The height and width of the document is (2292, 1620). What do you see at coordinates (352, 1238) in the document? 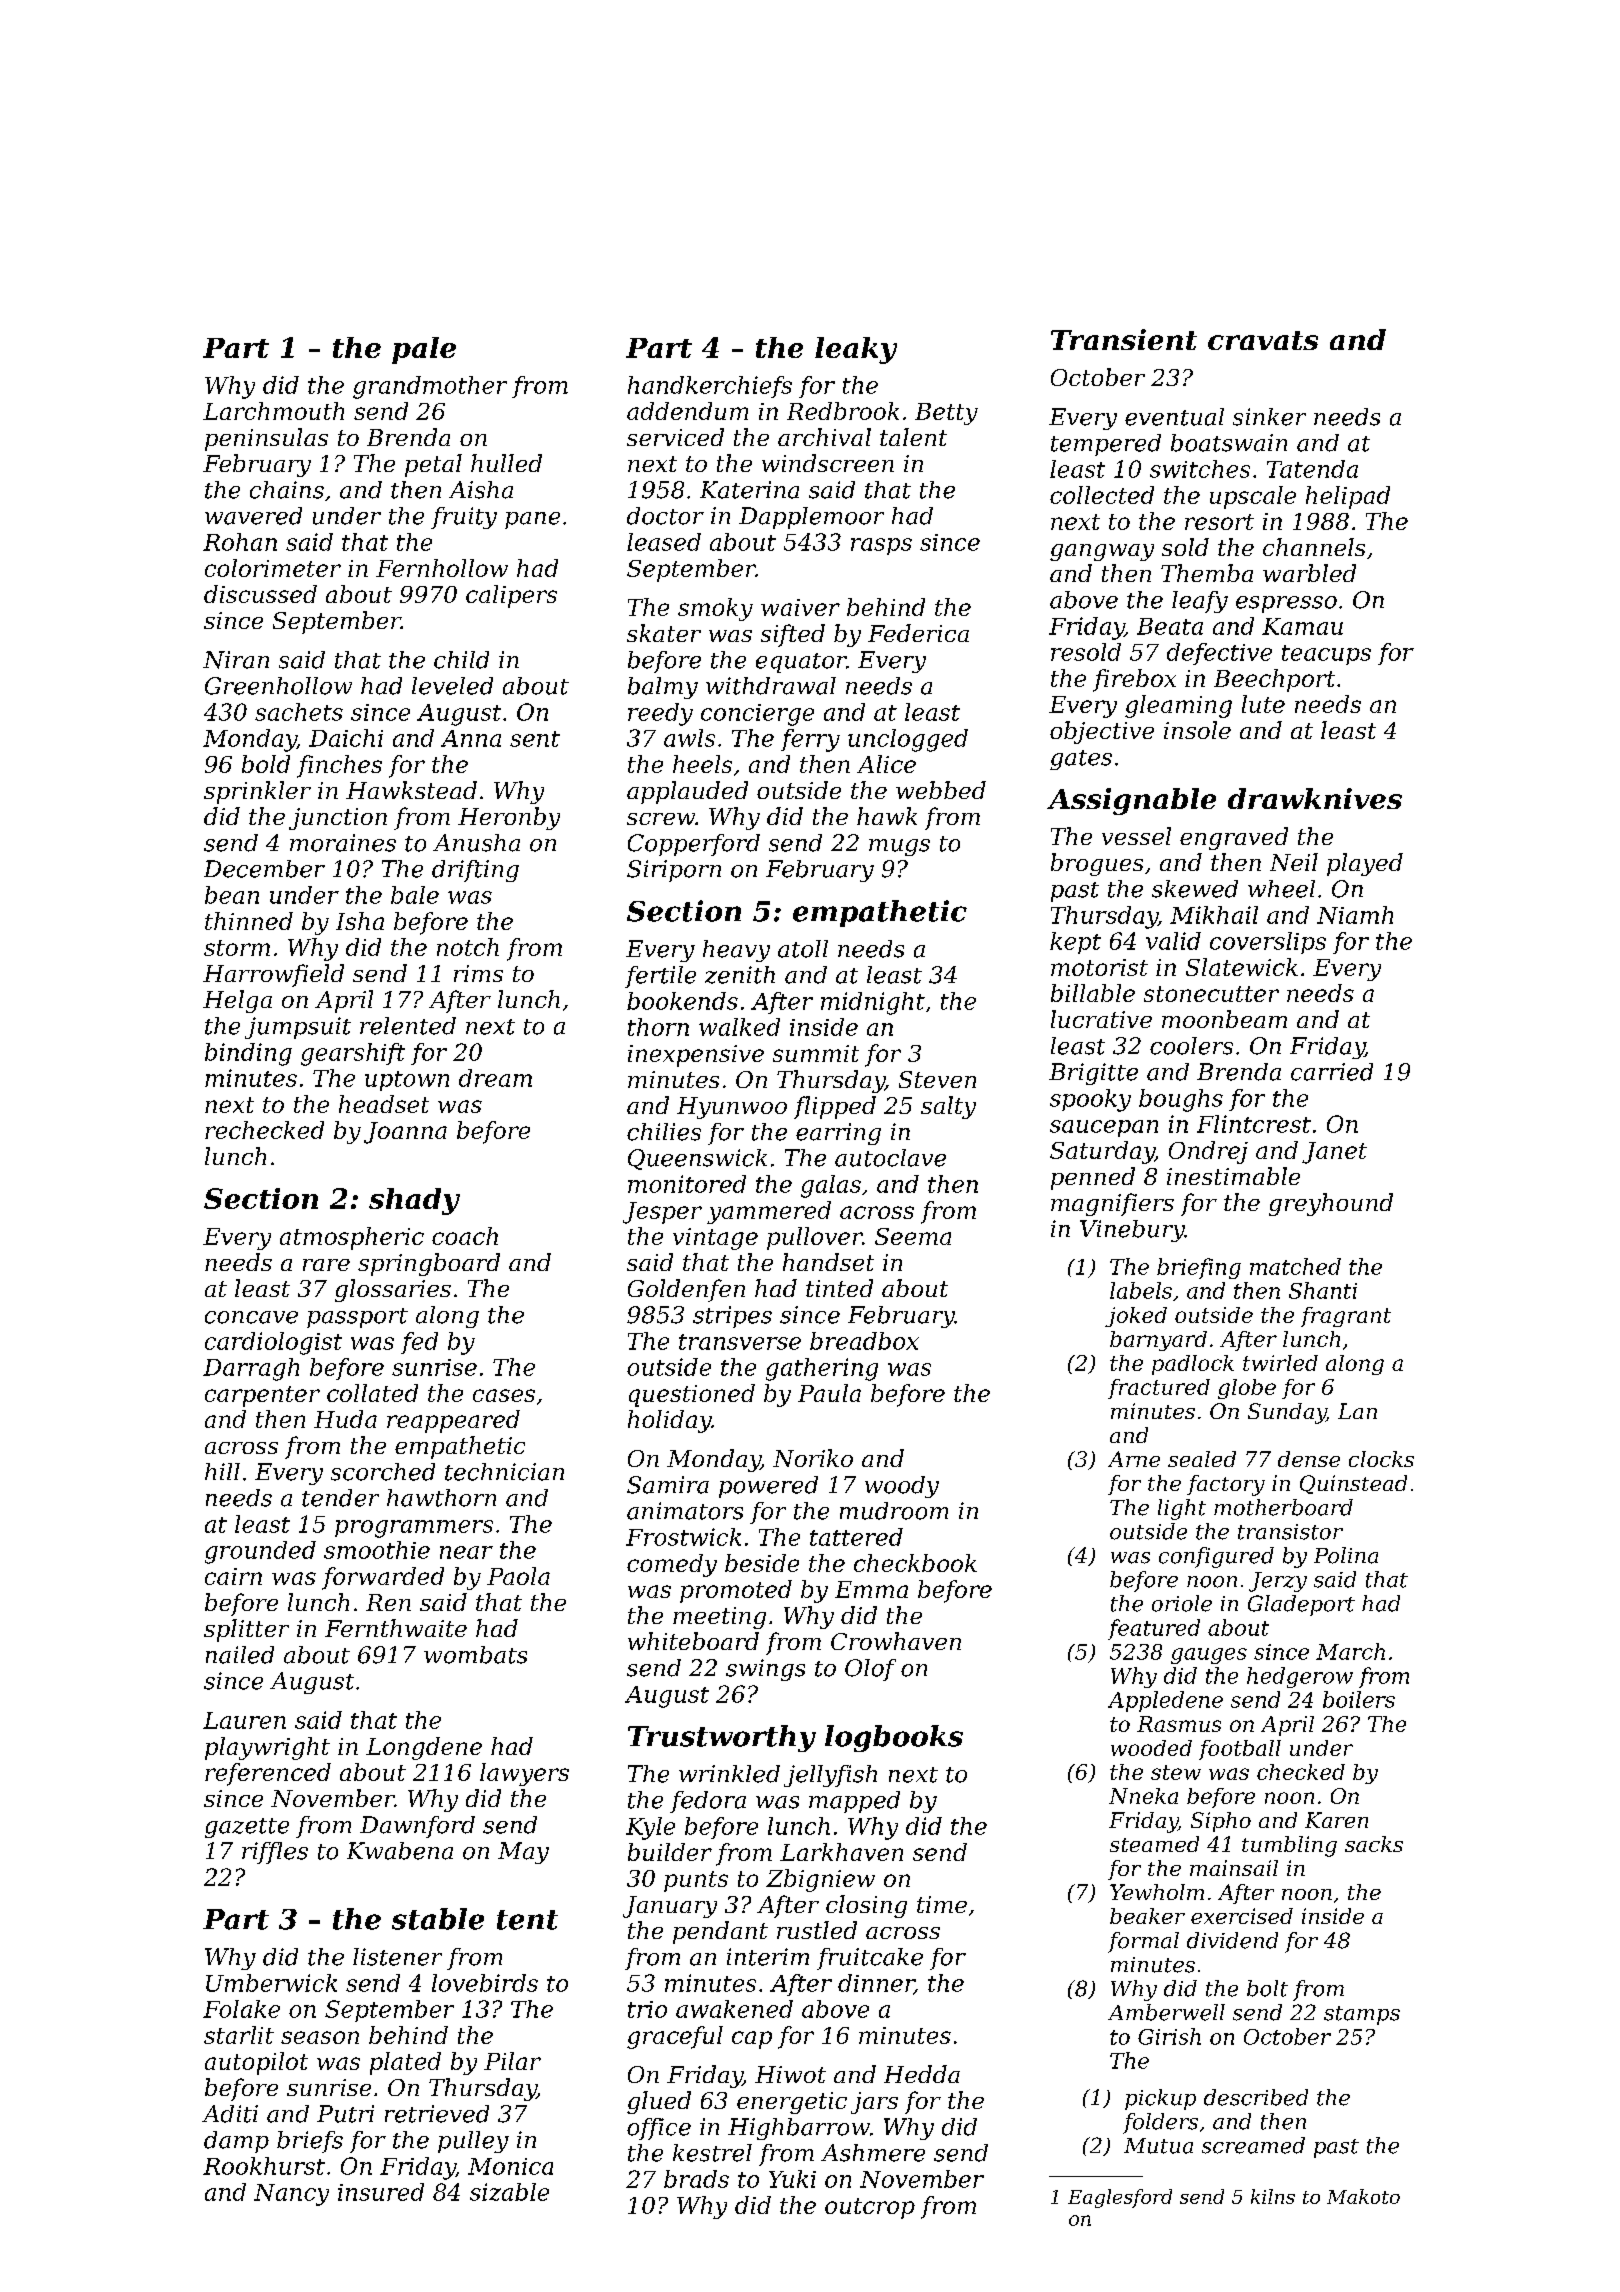
I see `atmospheric` at bounding box center [352, 1238].
